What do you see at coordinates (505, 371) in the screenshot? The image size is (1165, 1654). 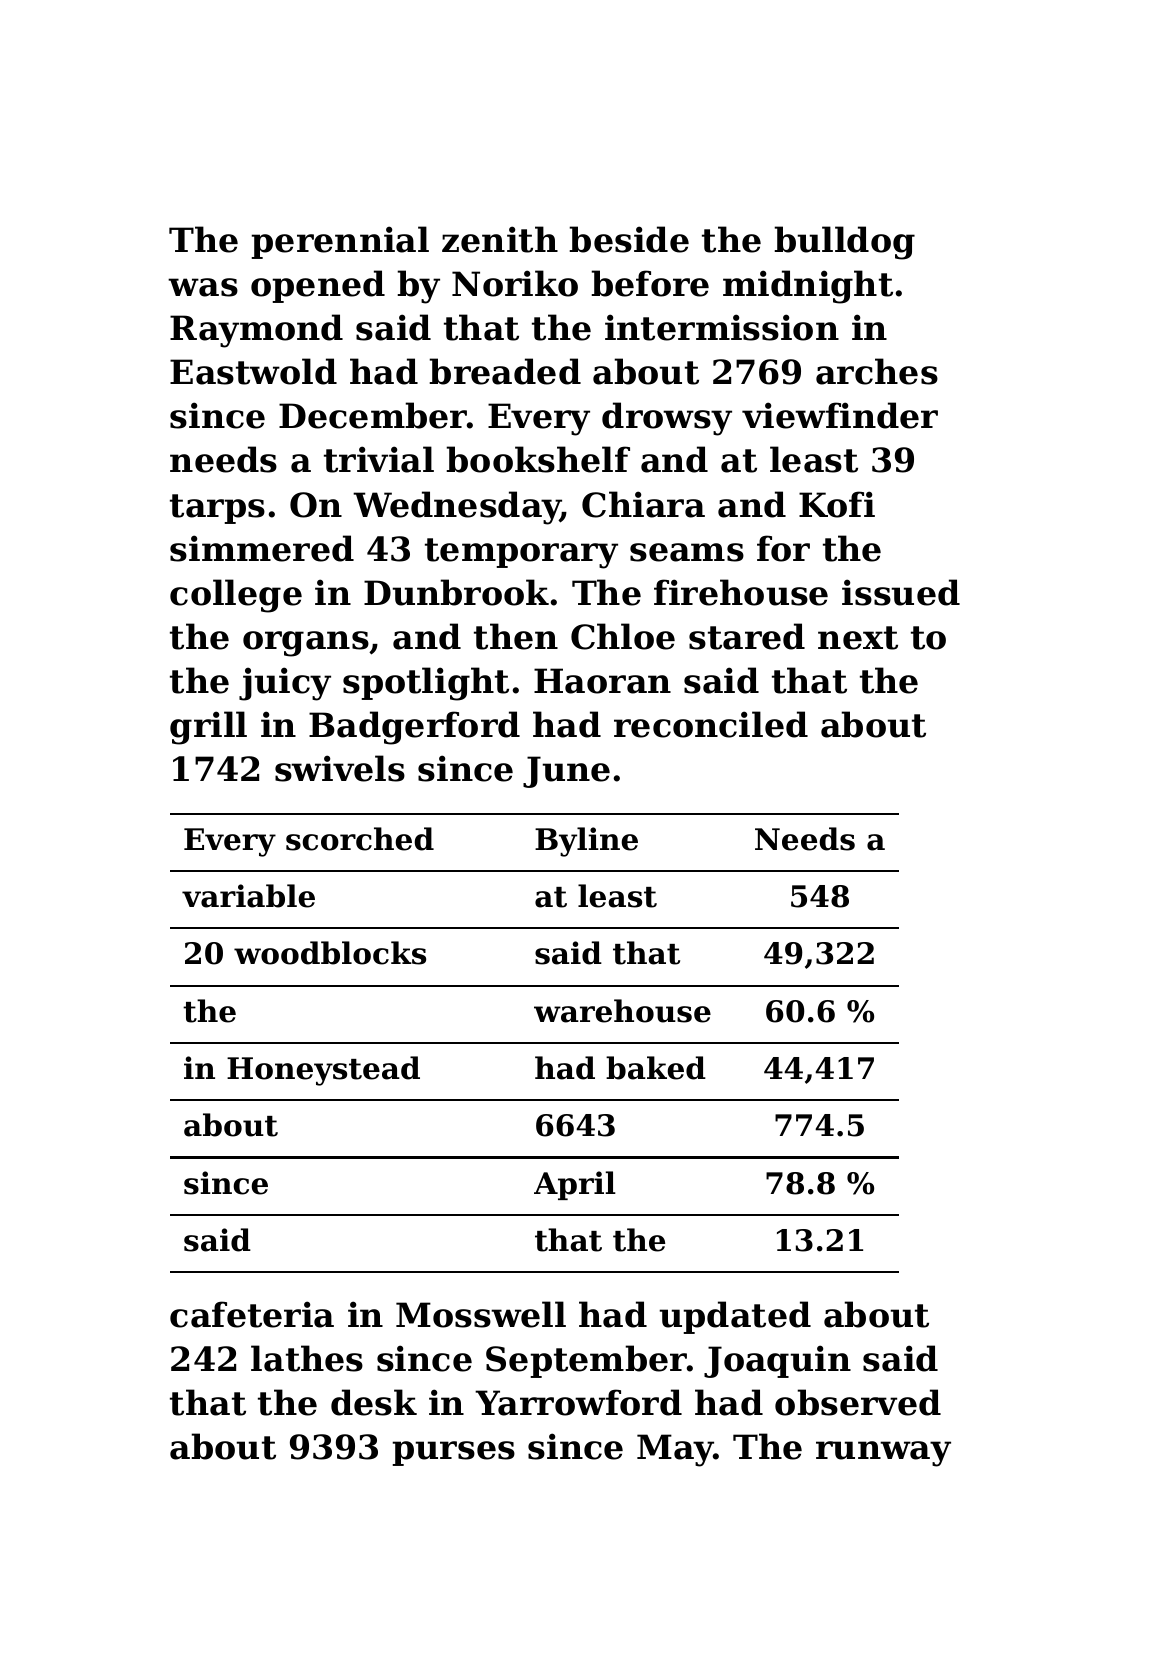 I see `breaded` at bounding box center [505, 371].
